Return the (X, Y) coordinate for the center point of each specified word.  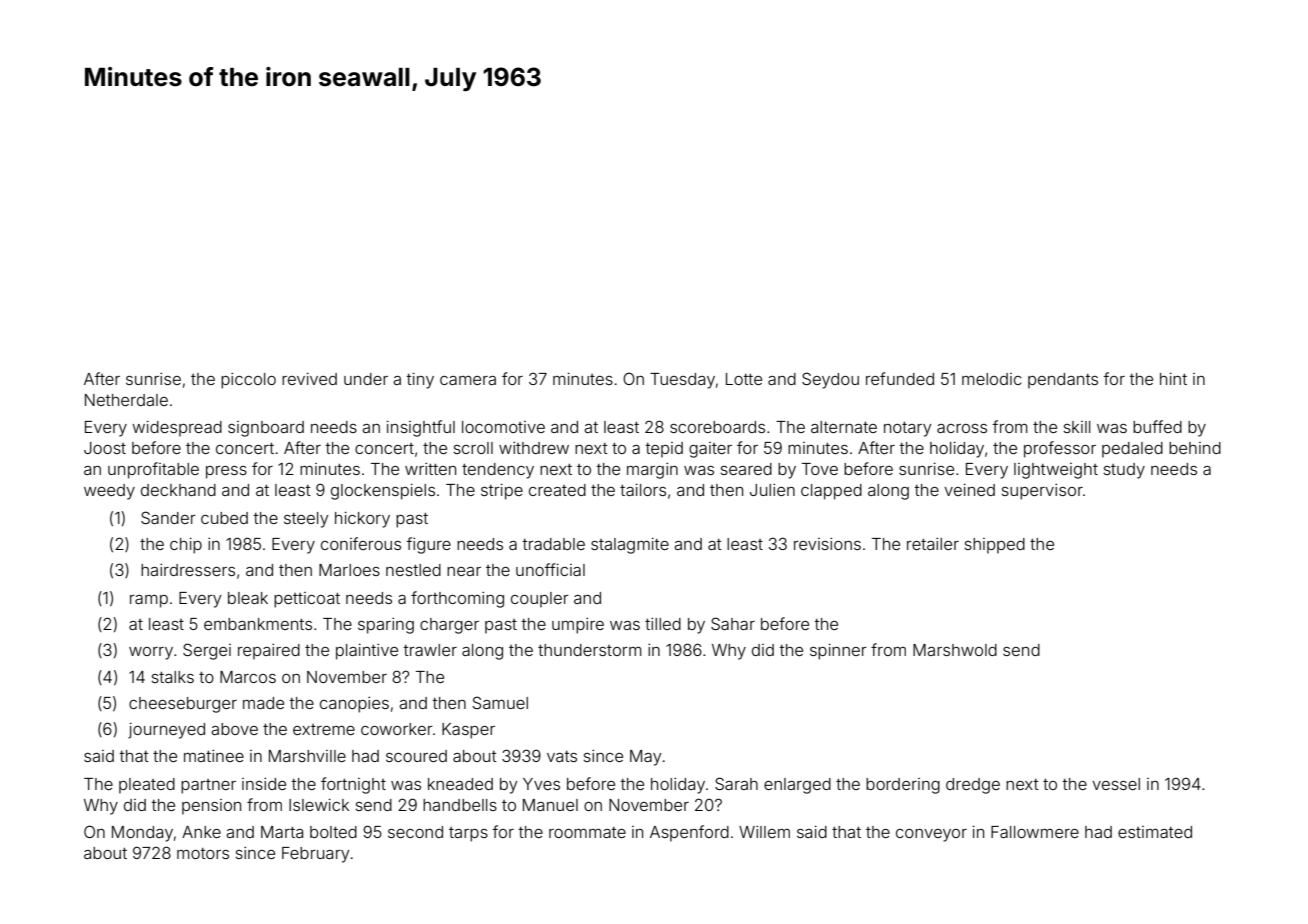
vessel (1116, 784)
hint (1173, 379)
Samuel (500, 702)
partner (208, 786)
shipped (995, 546)
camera (468, 380)
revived (309, 379)
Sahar (733, 623)
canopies (354, 705)
